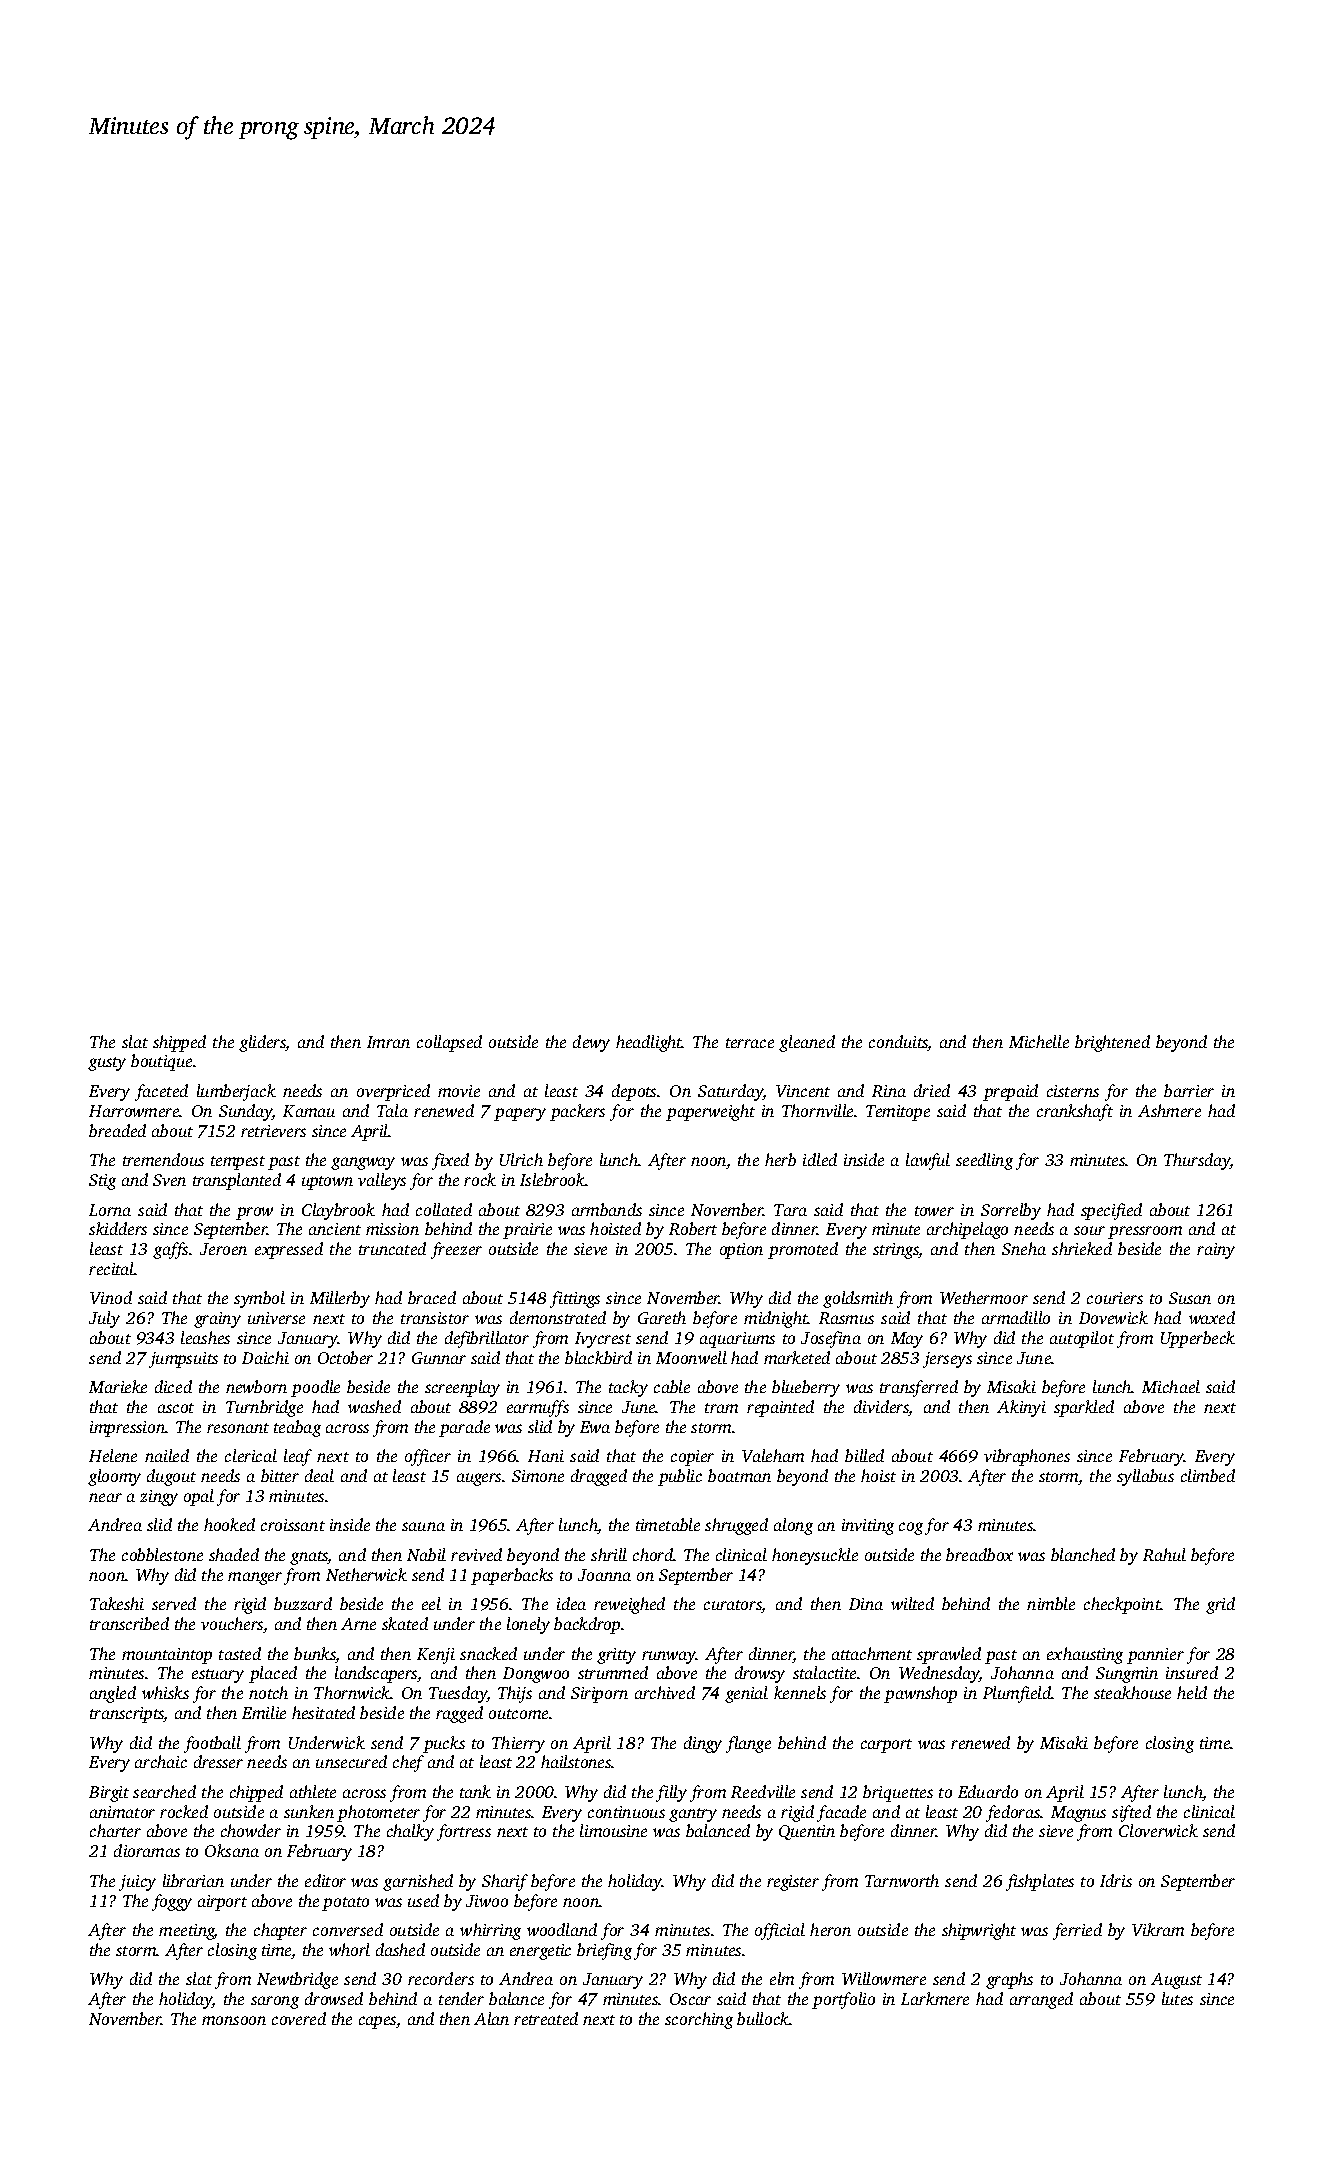  I want to click on Wednesday, so click(939, 1674).
